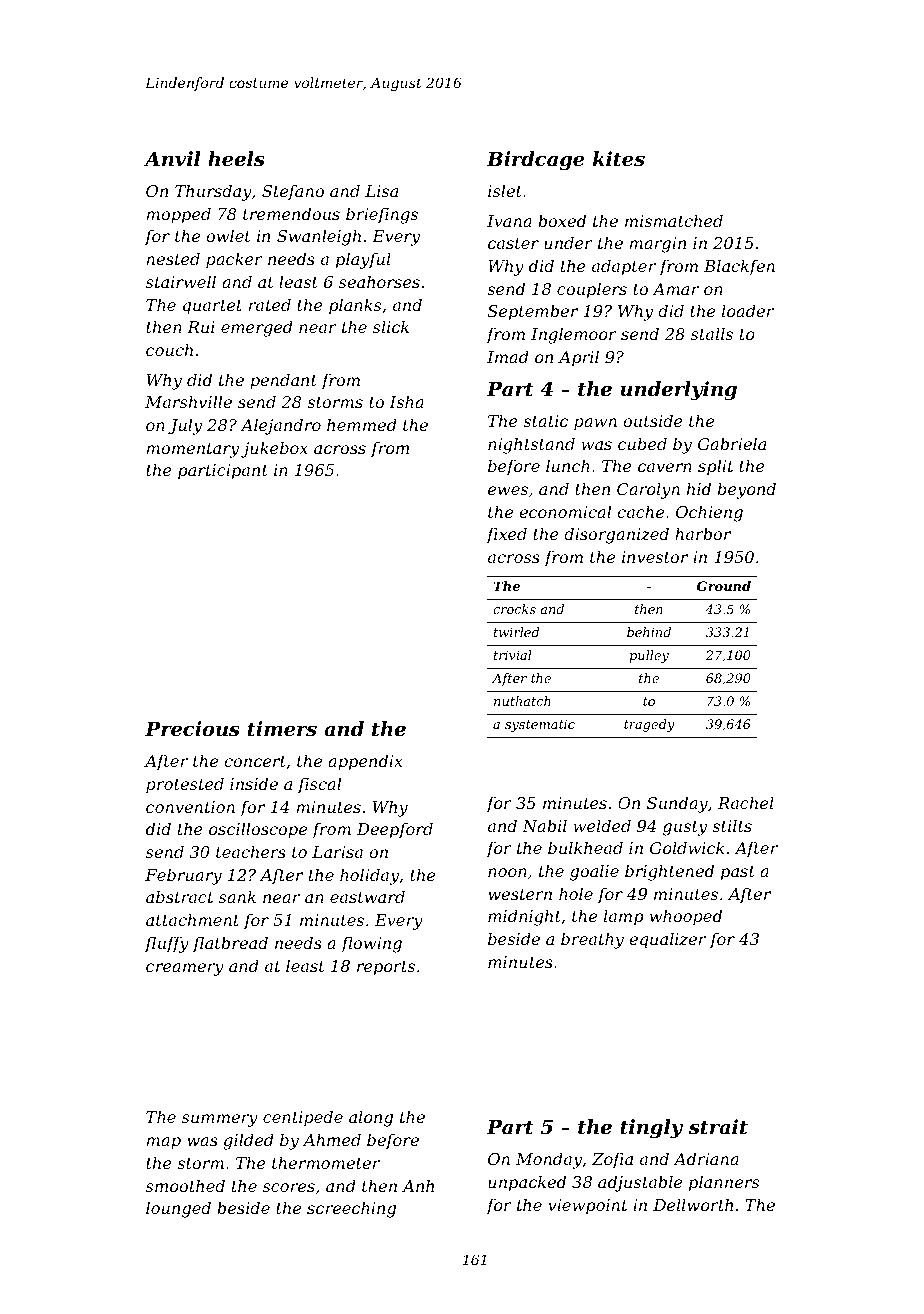 The width and height of the document is (924, 1314). I want to click on Rachel, so click(746, 802).
